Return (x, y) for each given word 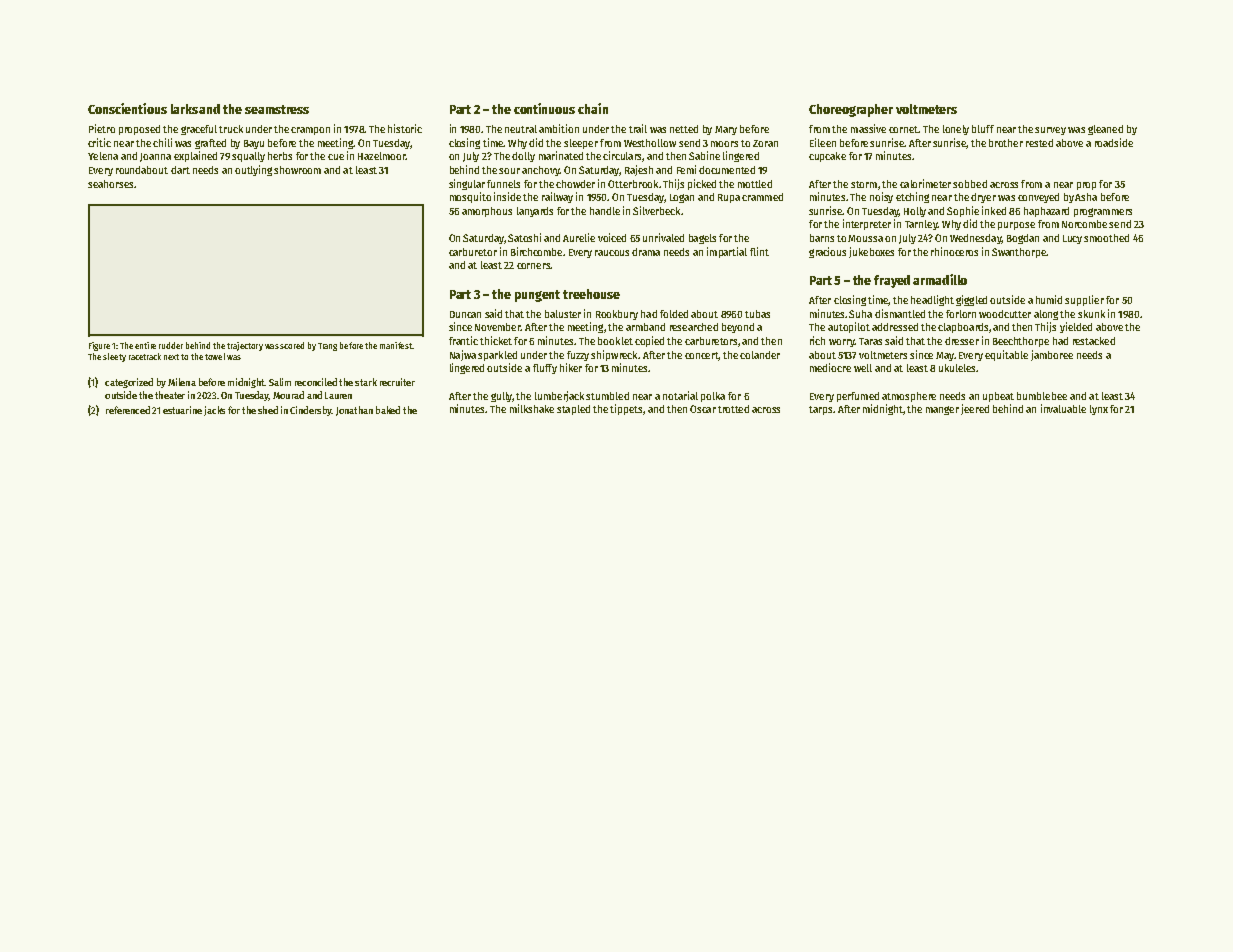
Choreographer (851, 110)
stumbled (607, 396)
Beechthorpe (1021, 342)
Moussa (865, 238)
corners (534, 266)
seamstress (277, 109)
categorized (129, 383)
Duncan (465, 314)
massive (868, 128)
